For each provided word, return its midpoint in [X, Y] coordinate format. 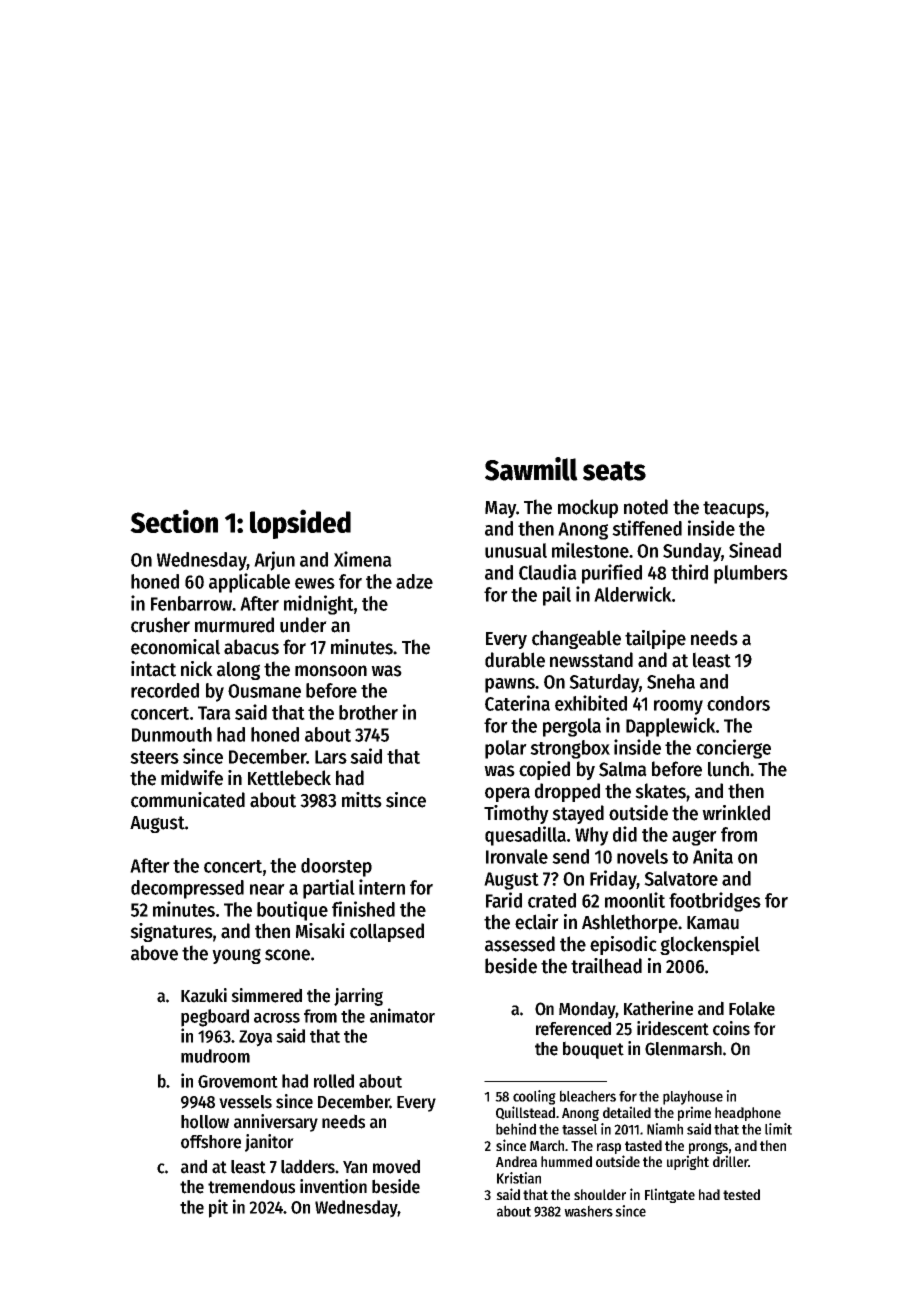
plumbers [751, 574]
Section [174, 521]
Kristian [519, 1178]
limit [778, 1129]
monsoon [331, 671]
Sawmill [531, 469]
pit [218, 1208]
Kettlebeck [289, 778]
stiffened [647, 528]
